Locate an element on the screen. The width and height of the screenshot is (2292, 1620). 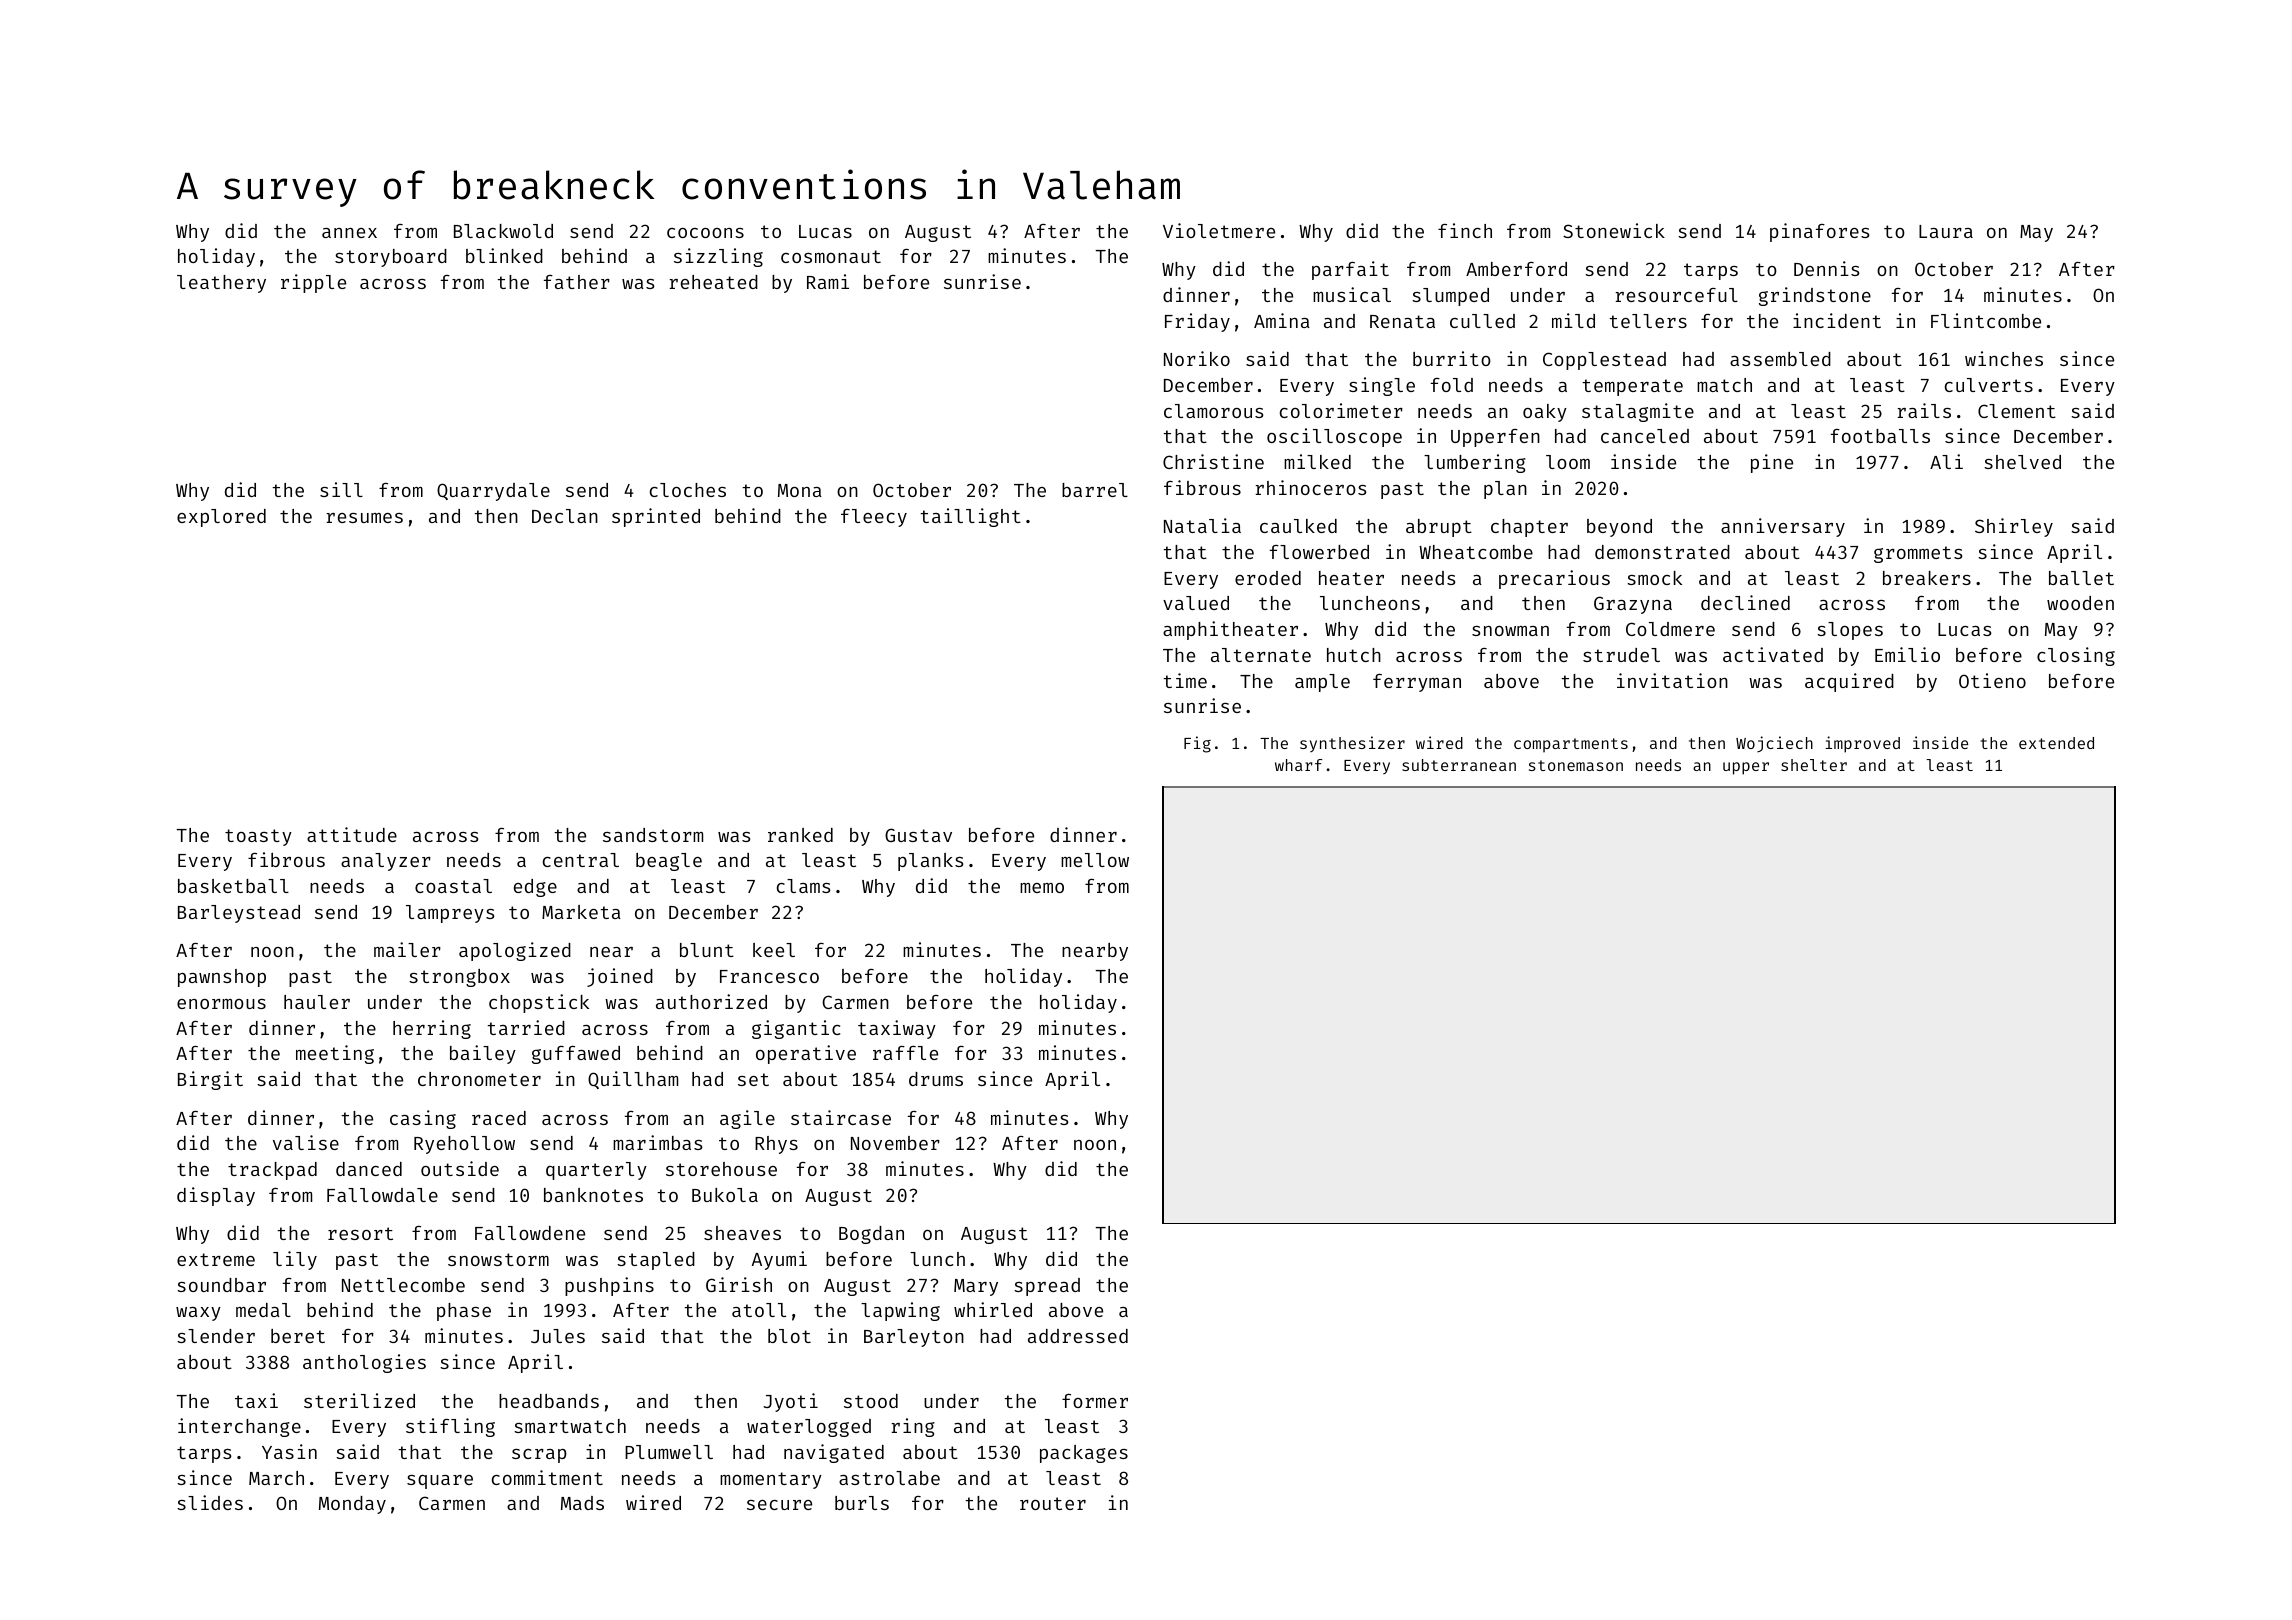
Clement is located at coordinates (2017, 411).
